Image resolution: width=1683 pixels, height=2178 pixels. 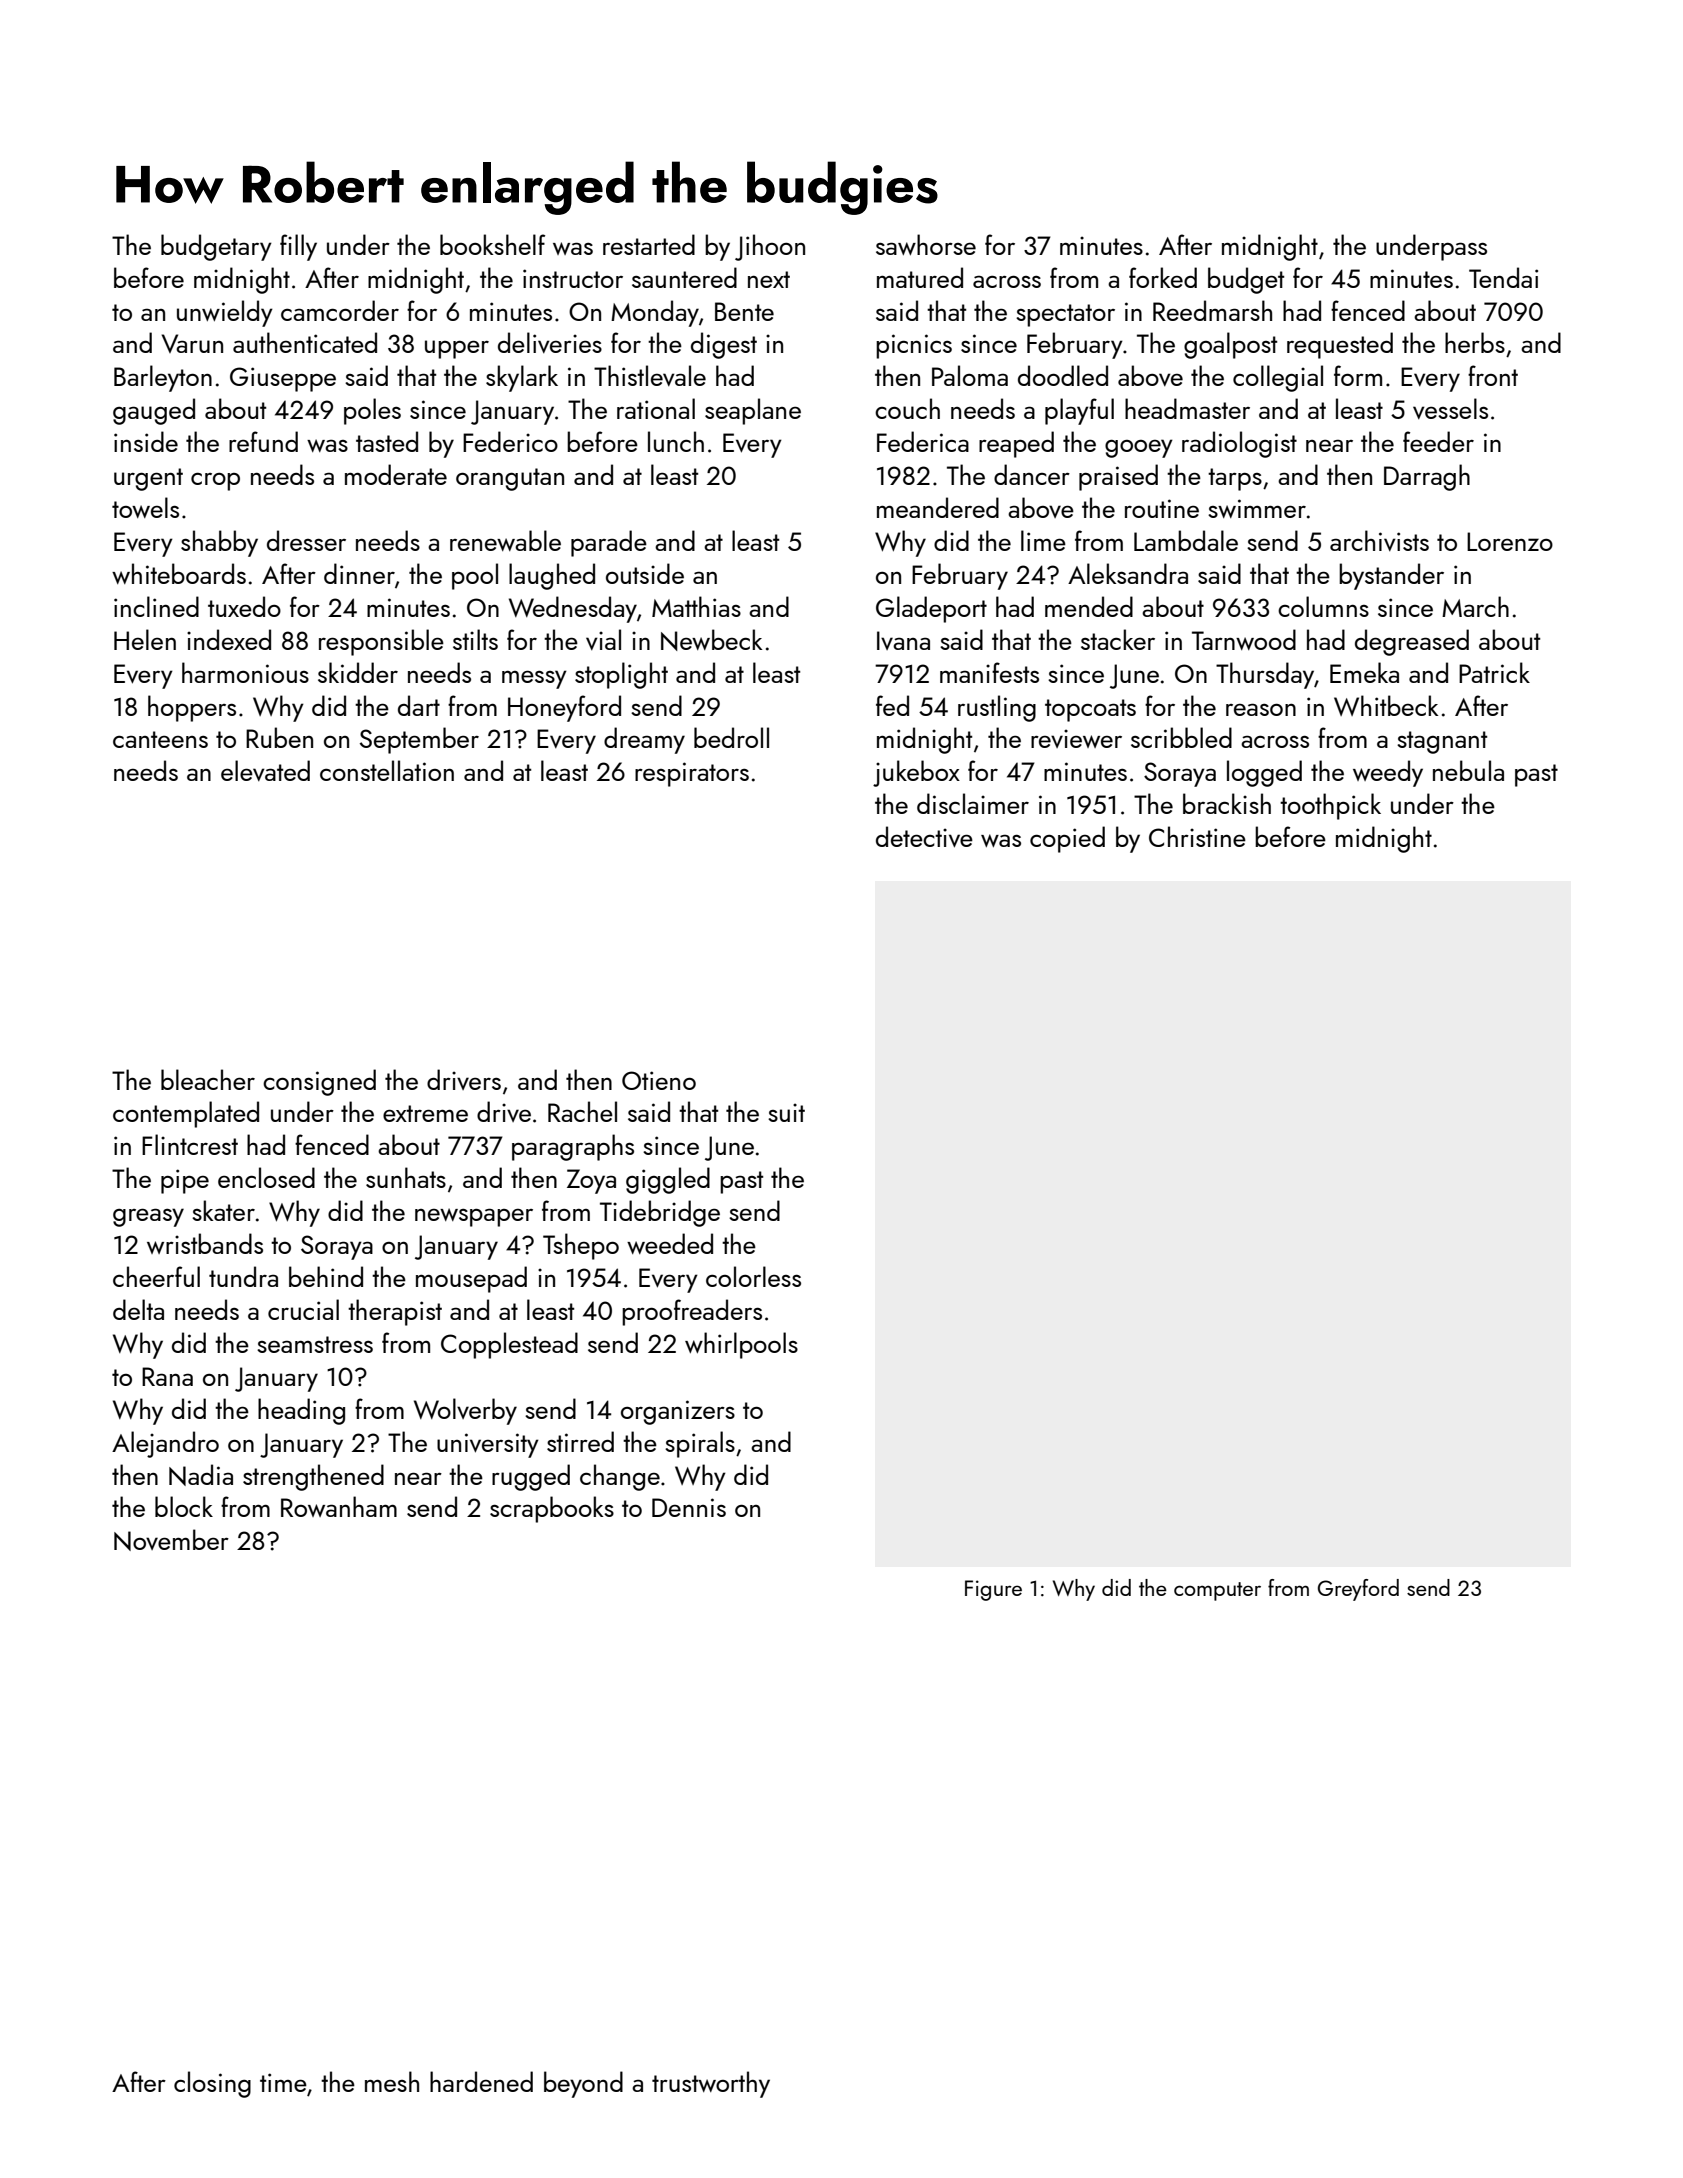 I want to click on closing, so click(x=212, y=2084).
